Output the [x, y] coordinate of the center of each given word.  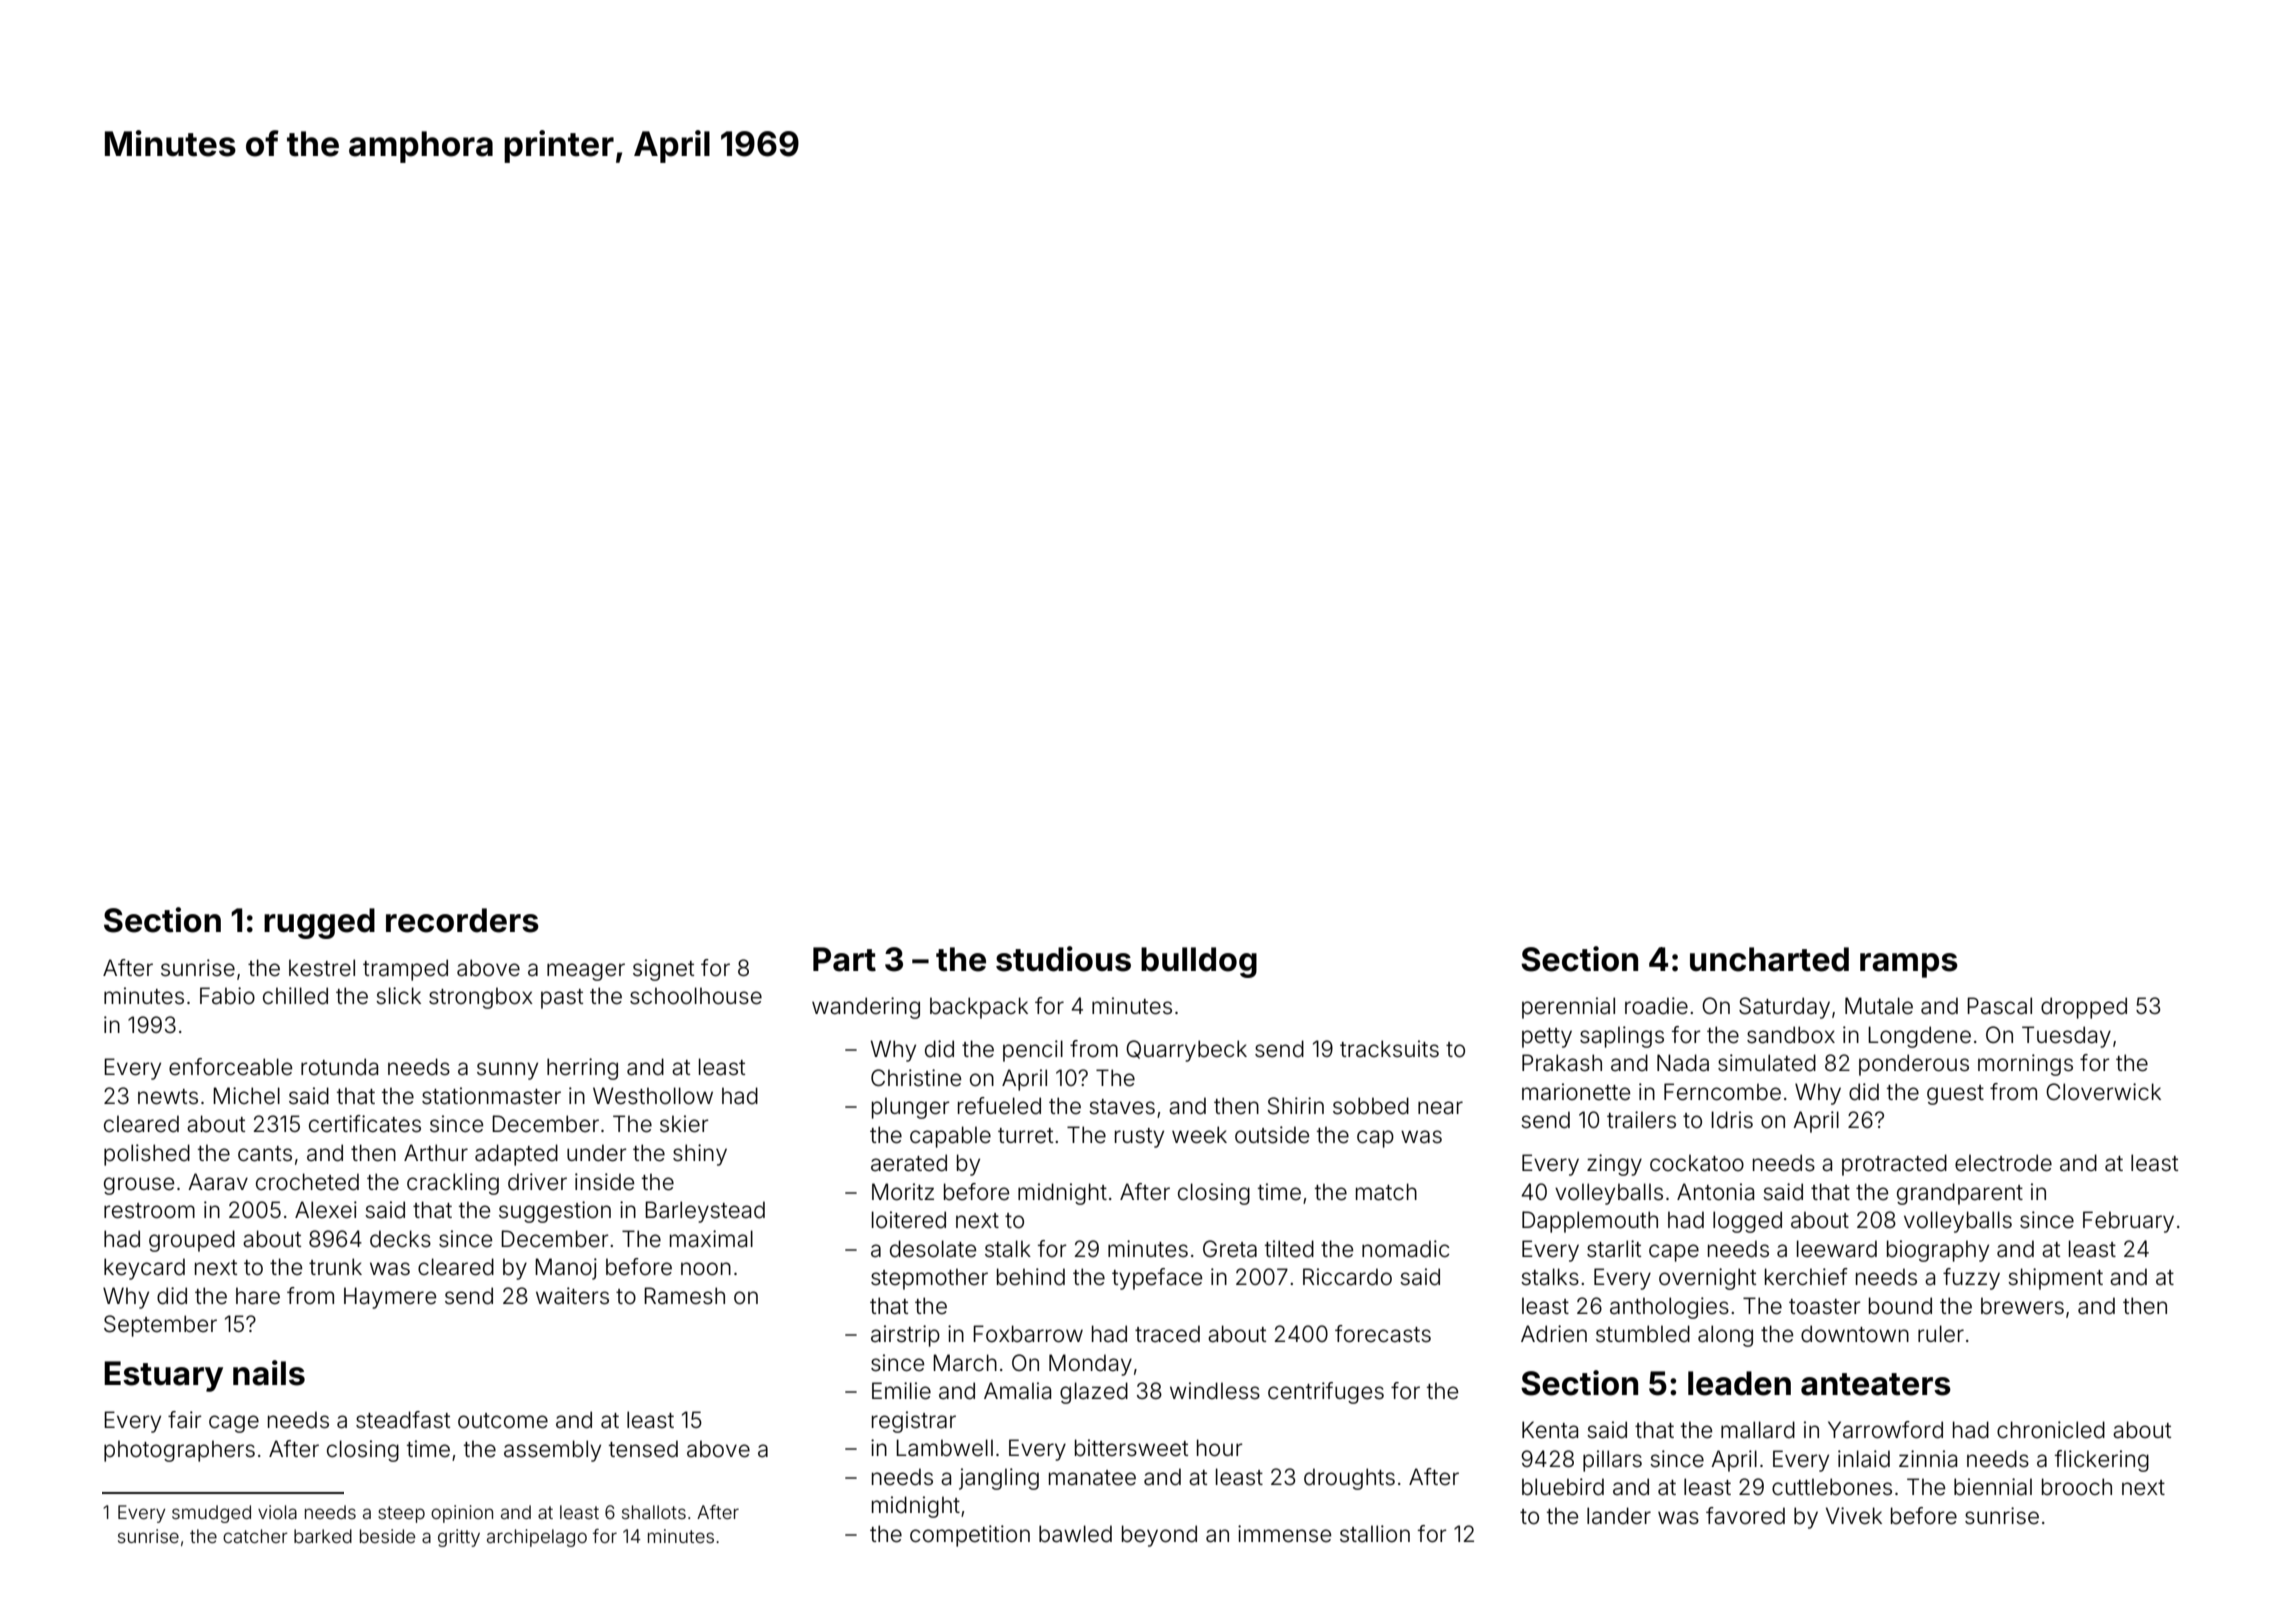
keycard [144, 1269]
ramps [1909, 965]
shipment [2055, 1279]
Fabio [227, 996]
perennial [1568, 1008]
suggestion [555, 1212]
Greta [1230, 1249]
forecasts [1383, 1334]
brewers [2022, 1306]
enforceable [230, 1067]
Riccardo [1347, 1277]
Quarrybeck [1186, 1051]
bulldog [1199, 962]
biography [1938, 1251]
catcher [255, 1536]
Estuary [163, 1376]
